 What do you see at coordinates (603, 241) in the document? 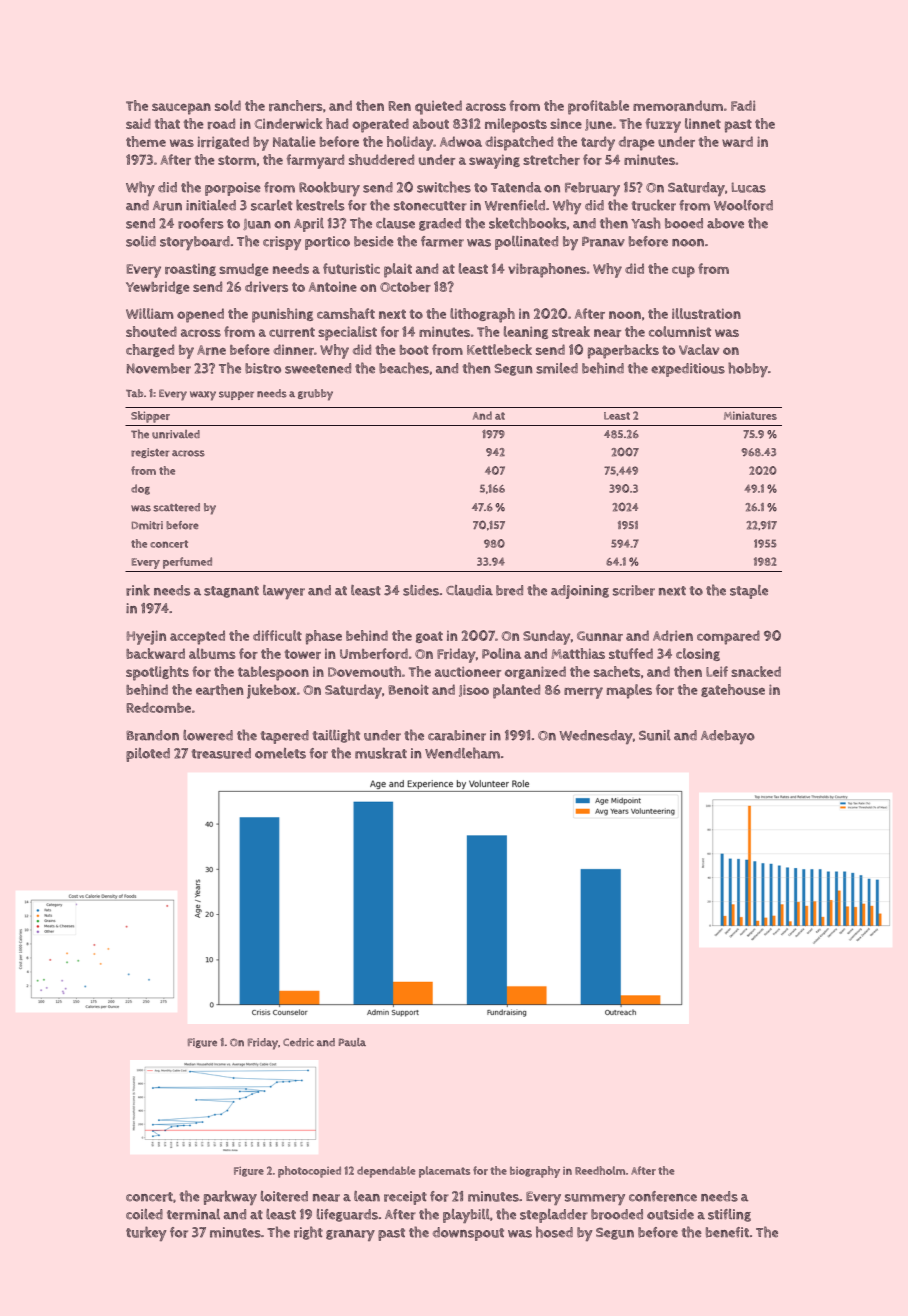
I see `Pranav` at bounding box center [603, 241].
